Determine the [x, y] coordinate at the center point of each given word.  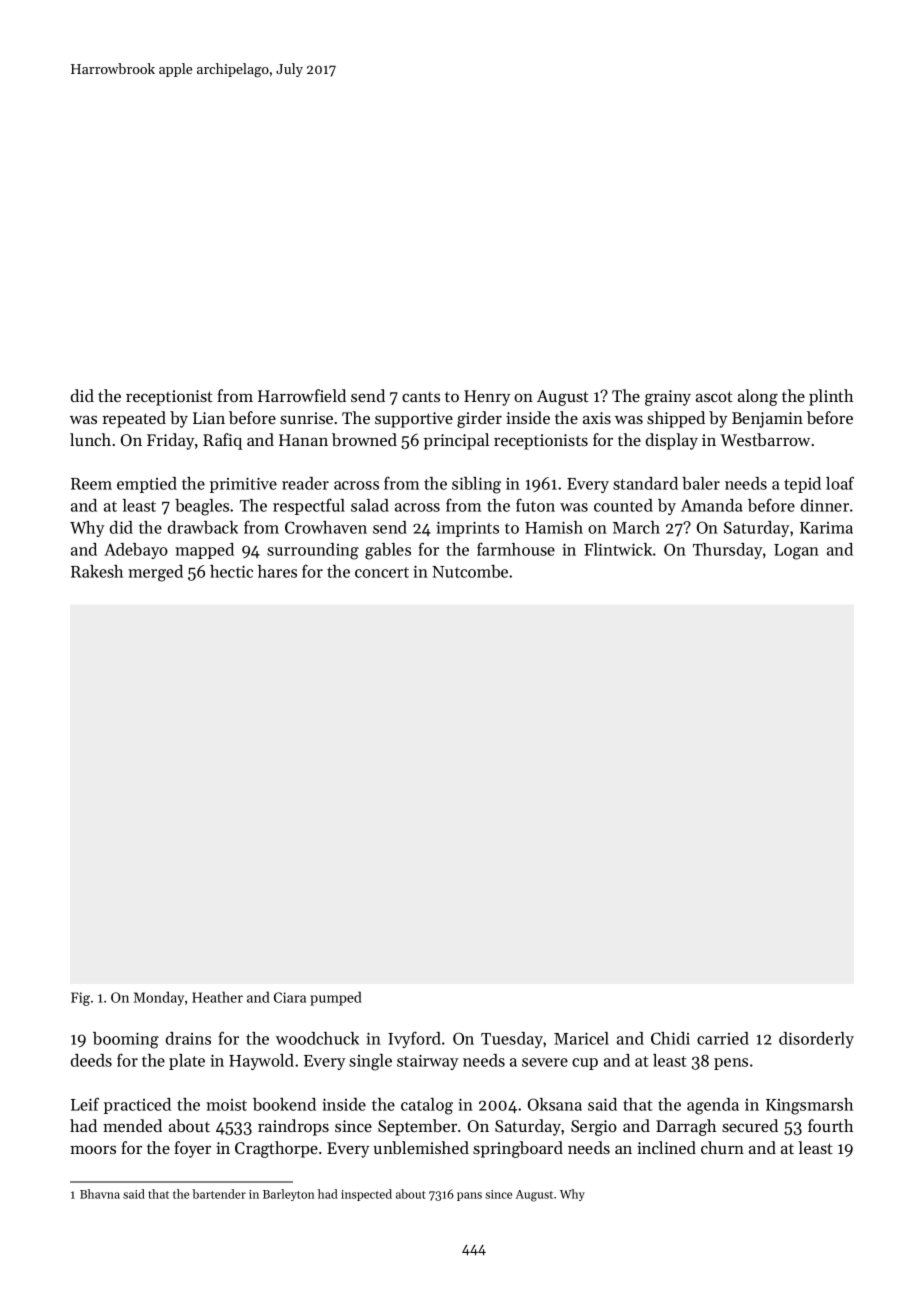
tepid [802, 485]
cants [421, 397]
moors [93, 1150]
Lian [209, 418]
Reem [91, 484]
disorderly [816, 1040]
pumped [336, 998]
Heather [217, 997]
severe [545, 1062]
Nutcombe [470, 571]
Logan [796, 552]
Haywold [261, 1062]
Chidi [670, 1038]
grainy [668, 398]
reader [305, 483]
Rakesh [97, 571]
